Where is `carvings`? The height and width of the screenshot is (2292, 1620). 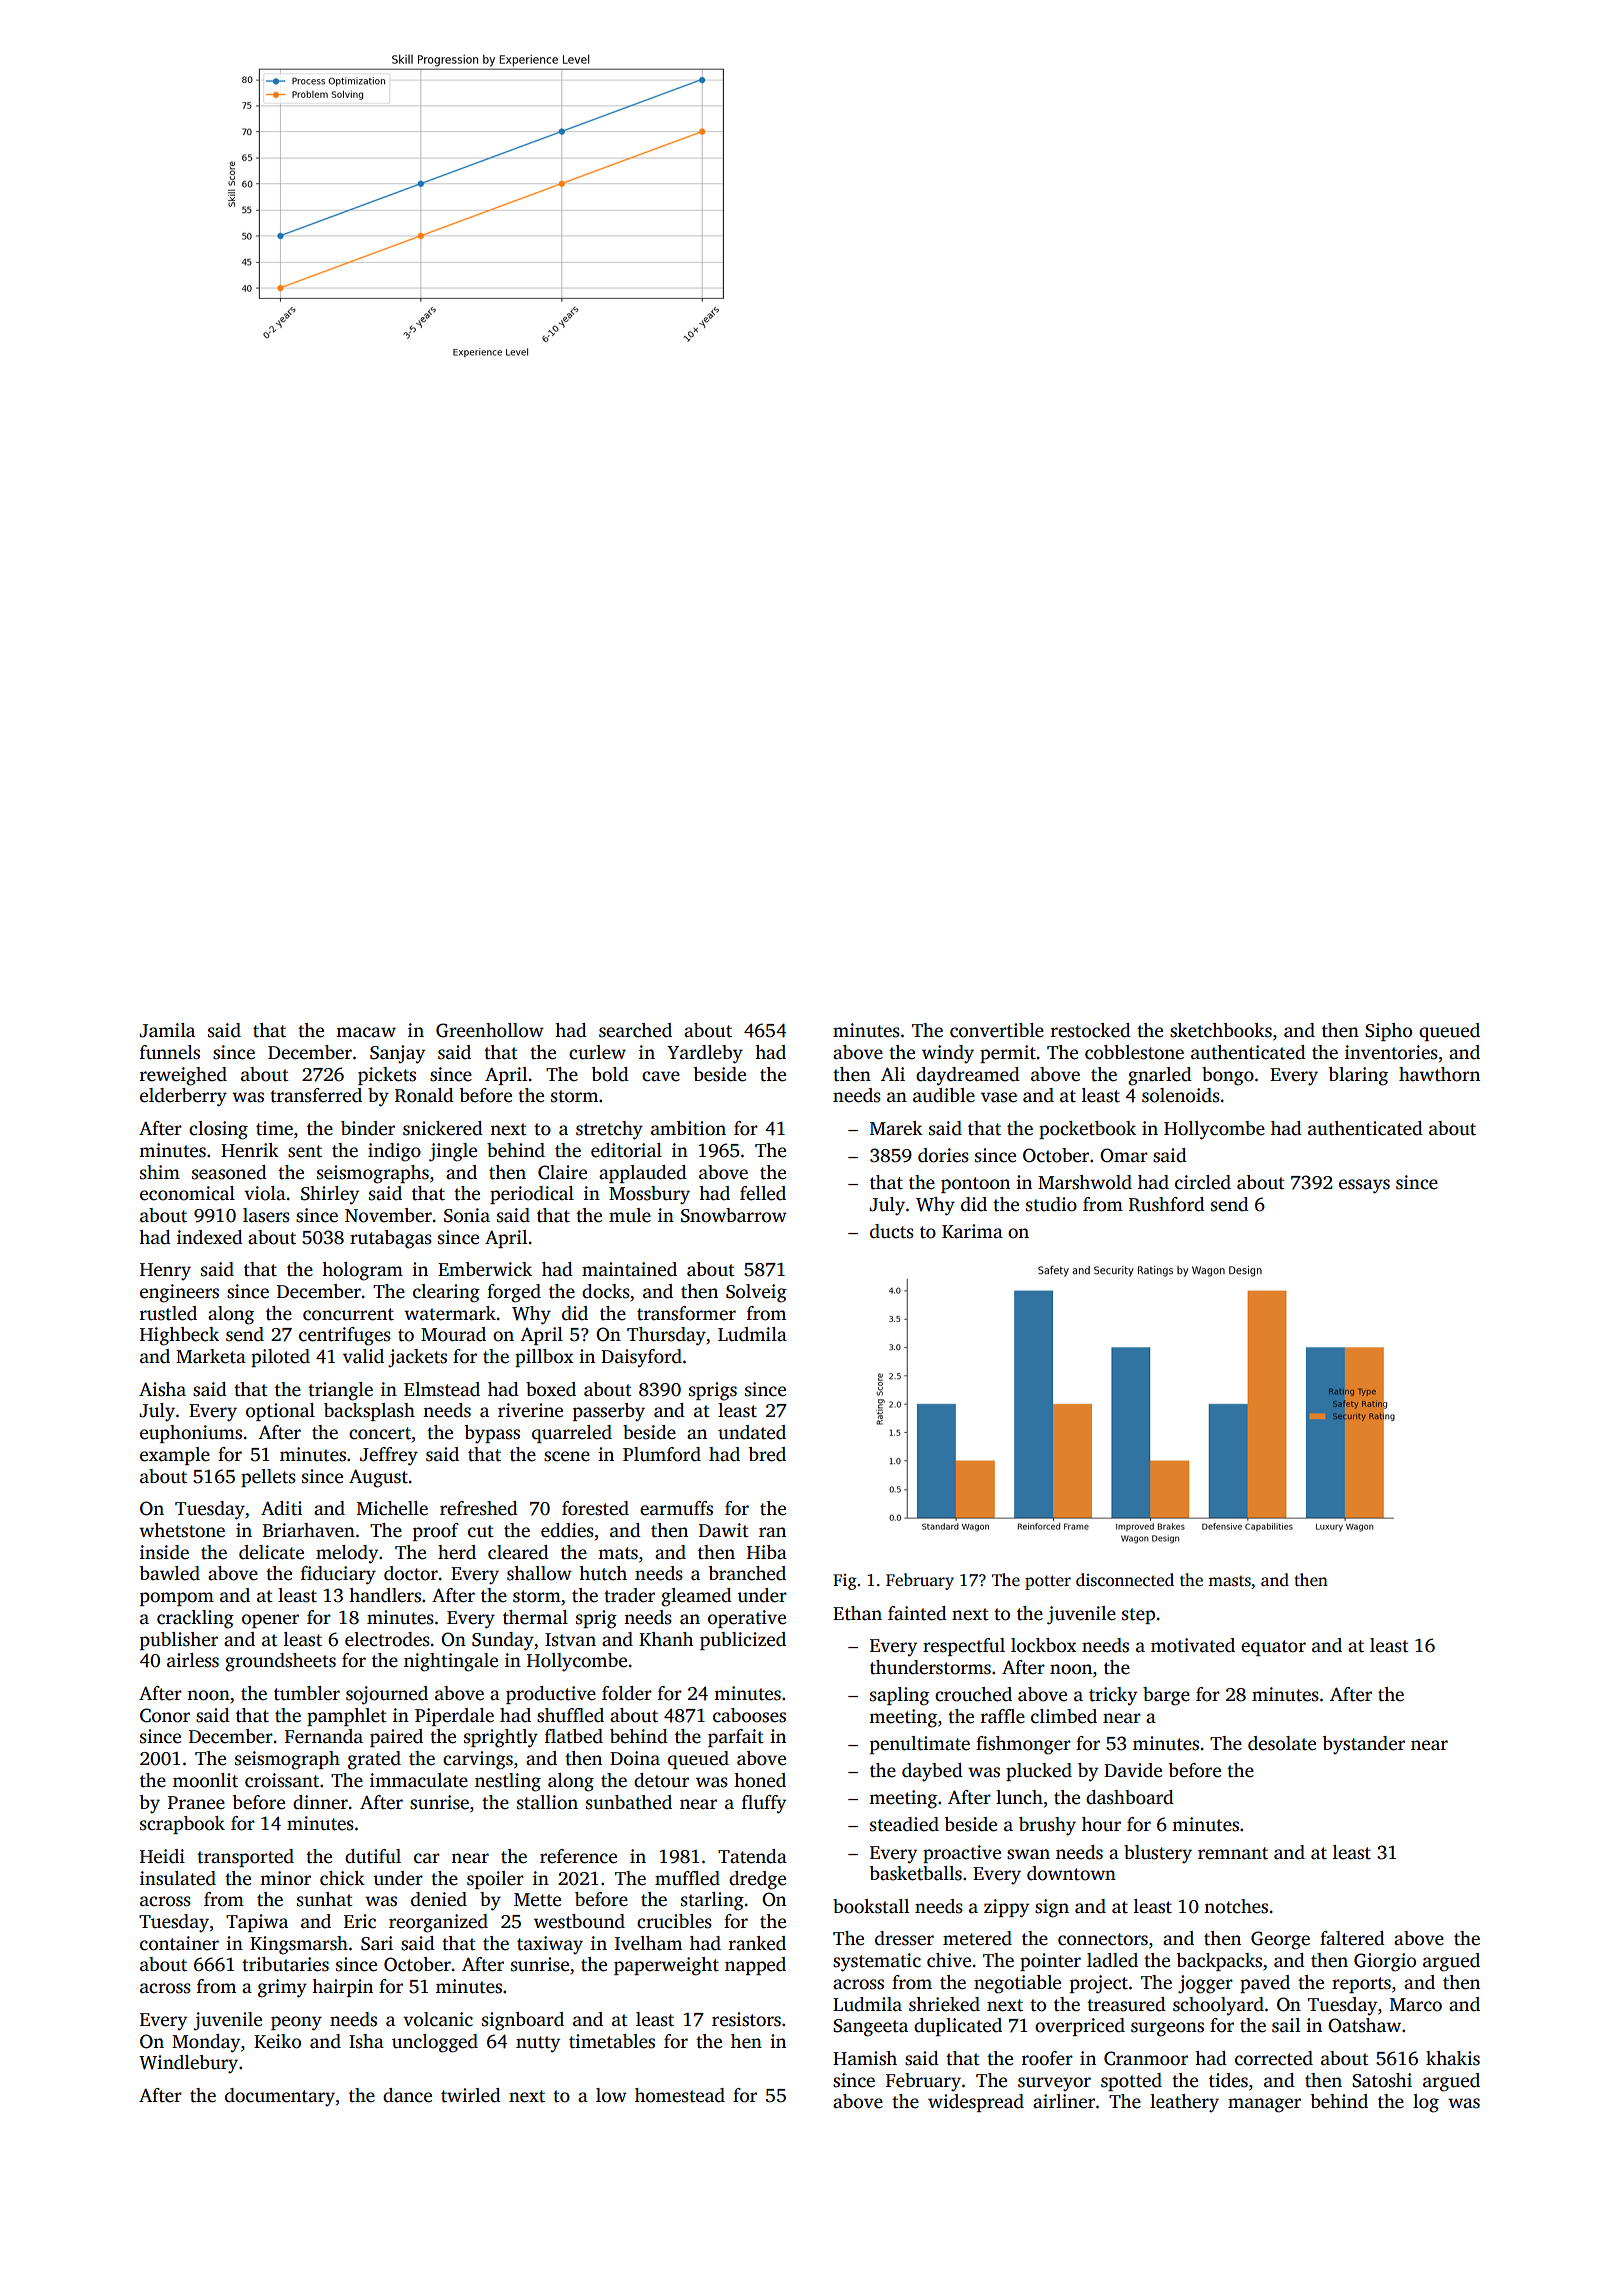
carvings is located at coordinates (478, 1760).
